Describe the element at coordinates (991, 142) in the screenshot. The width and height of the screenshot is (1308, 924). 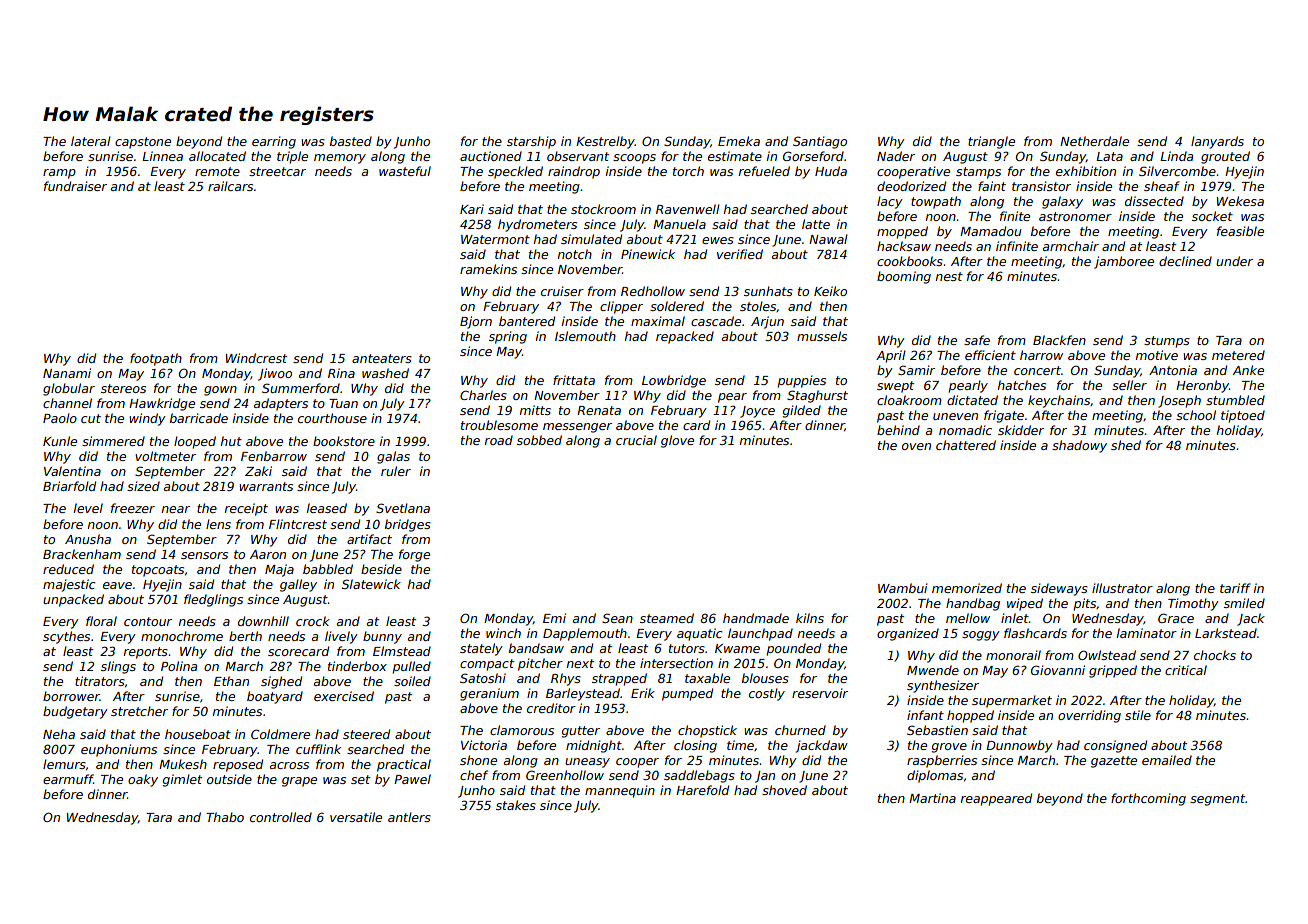
I see `triangle` at that location.
